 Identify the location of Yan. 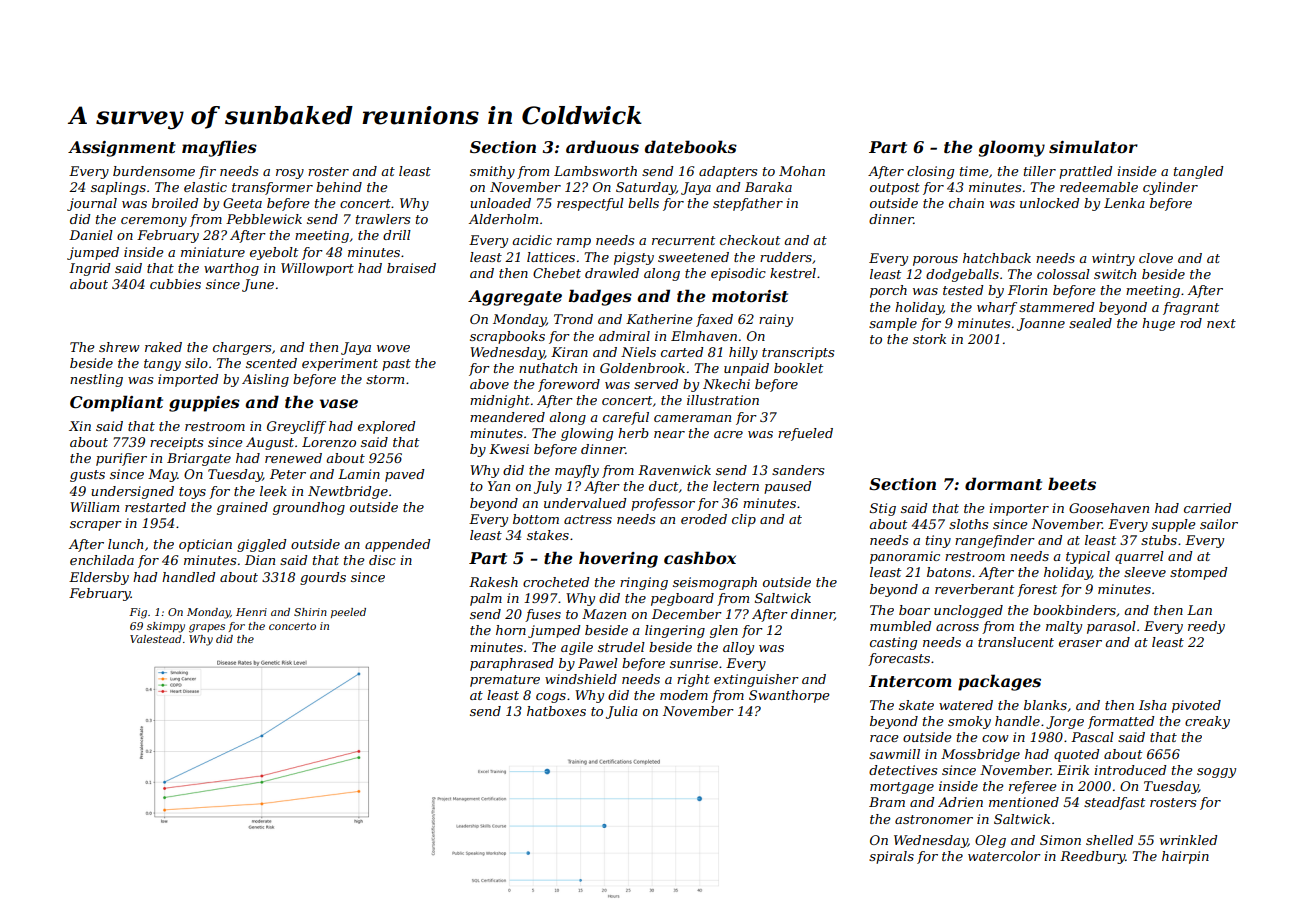
(499, 486).
